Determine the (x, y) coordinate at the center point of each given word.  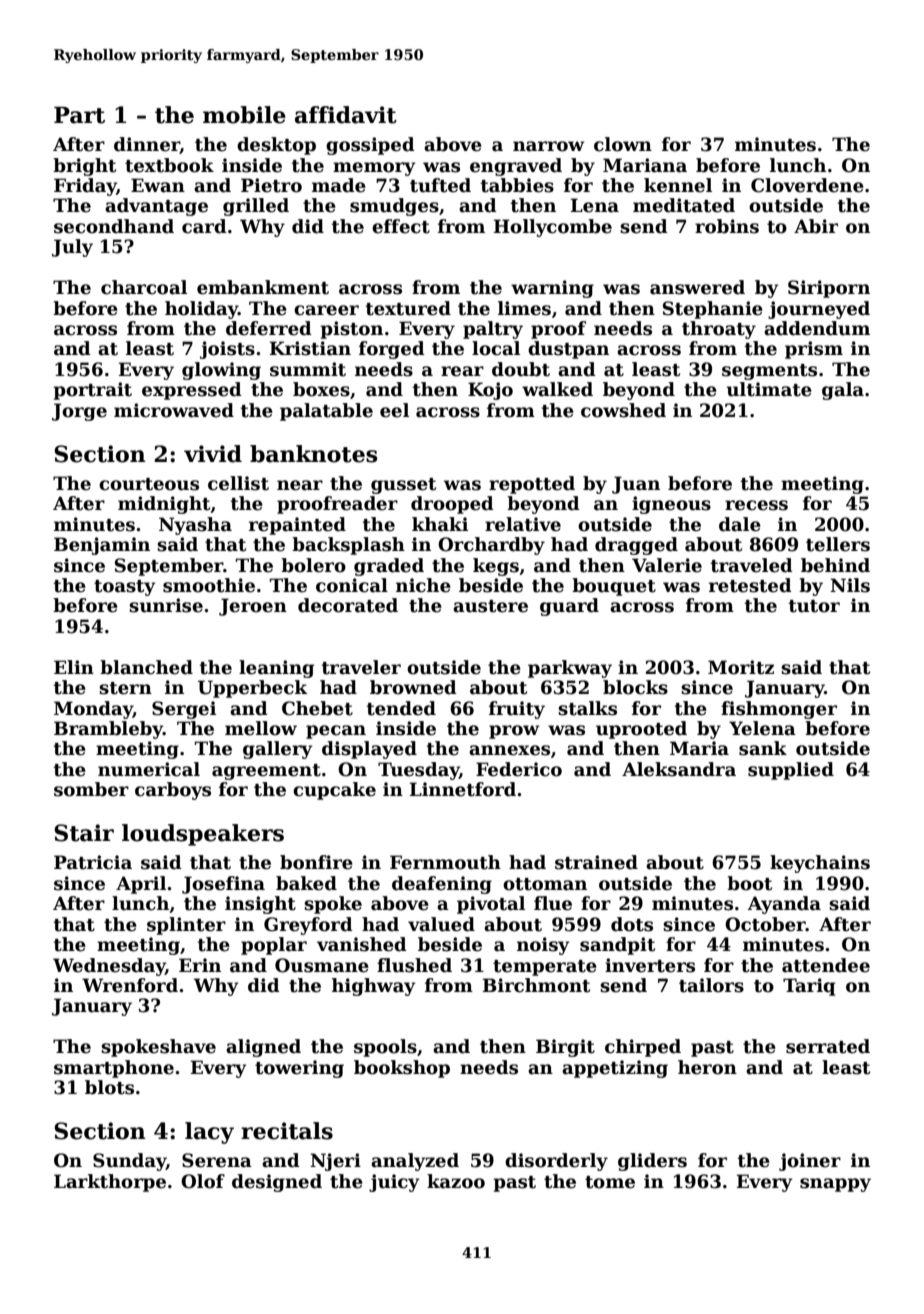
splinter (186, 926)
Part (79, 115)
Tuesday (418, 771)
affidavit (346, 115)
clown (623, 144)
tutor (814, 606)
